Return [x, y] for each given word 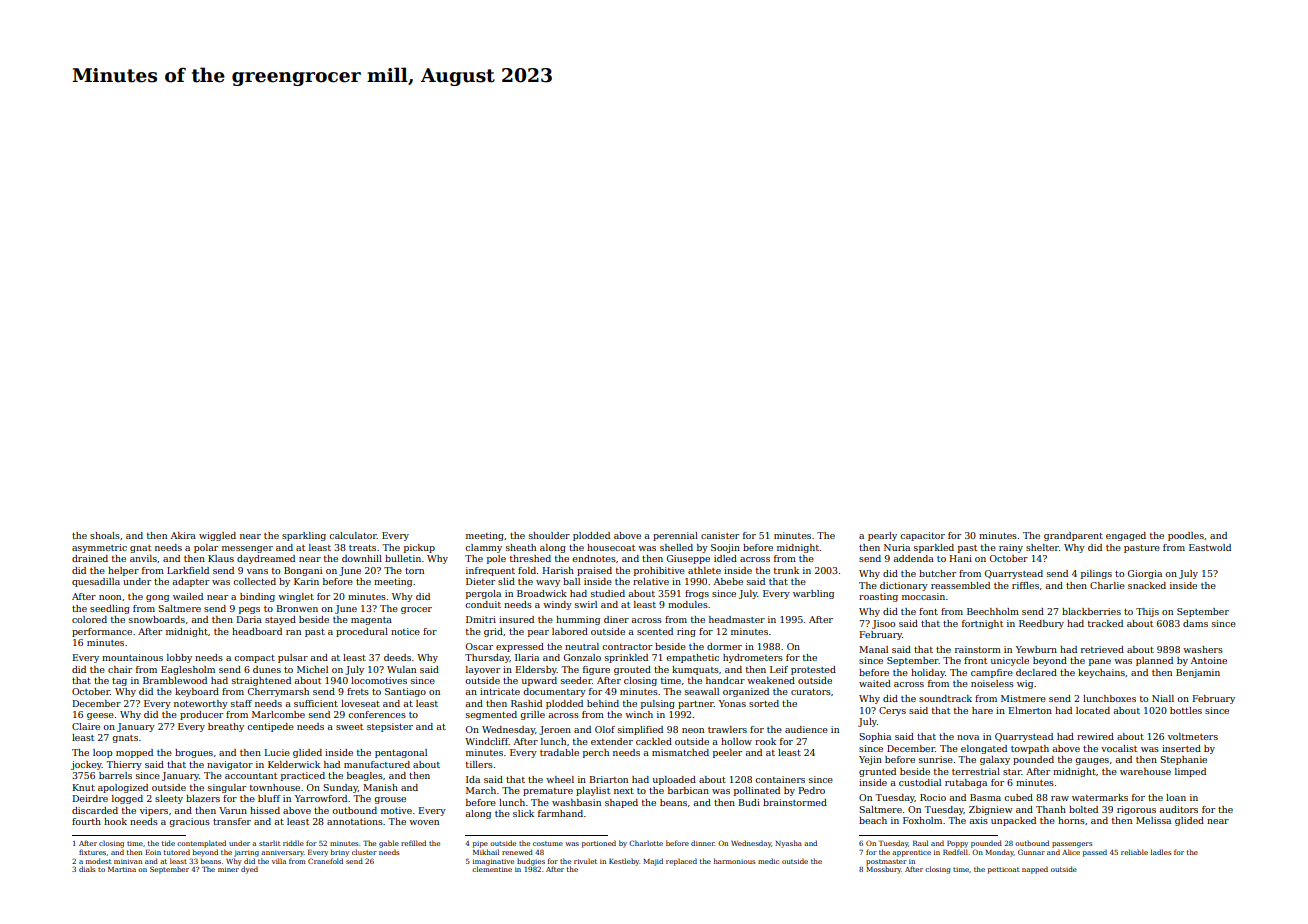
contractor [627, 647]
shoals [105, 535]
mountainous [132, 657]
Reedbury [1041, 624]
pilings [1096, 574]
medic [768, 861]
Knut [84, 787]
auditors [1178, 809]
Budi [749, 802]
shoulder [549, 535]
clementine [492, 869]
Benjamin [1198, 673]
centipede [270, 727]
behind [603, 703]
